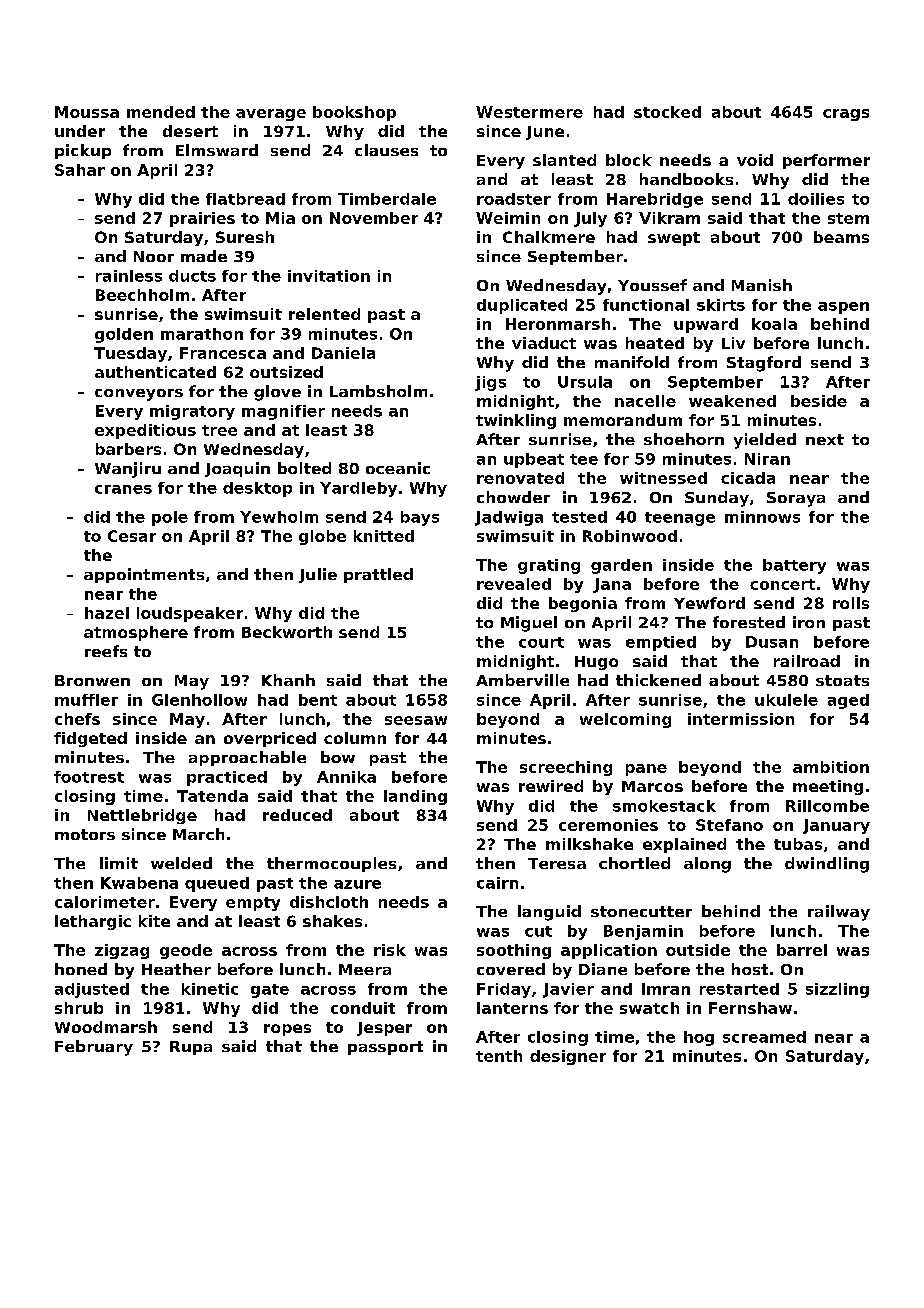 The width and height of the image is (924, 1308). I want to click on languid, so click(549, 913).
